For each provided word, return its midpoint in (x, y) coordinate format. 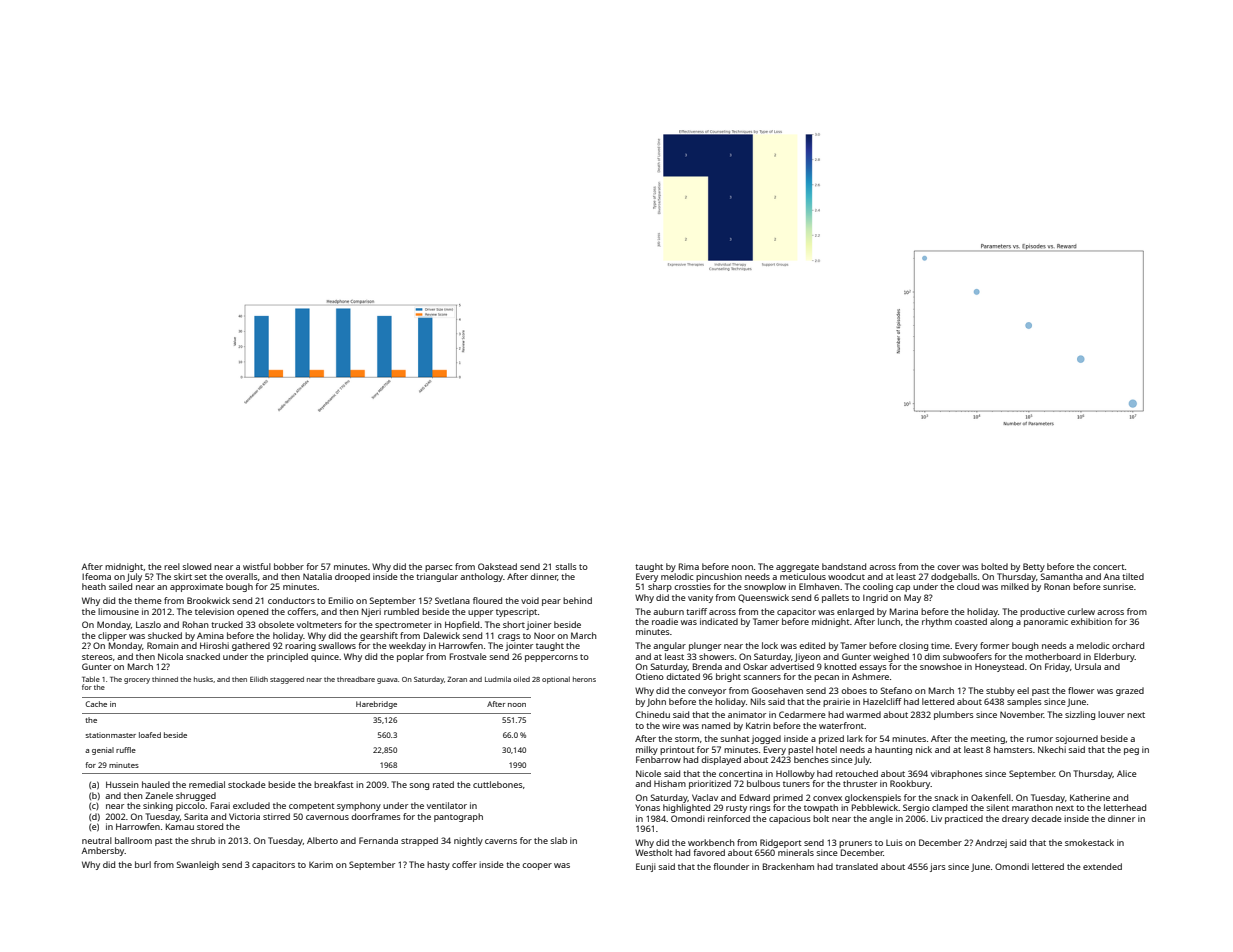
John (656, 702)
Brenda (707, 666)
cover (948, 567)
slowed (196, 566)
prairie (836, 702)
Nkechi (1052, 749)
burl (143, 864)
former (994, 645)
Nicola (170, 656)
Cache (96, 704)
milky (647, 750)
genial (103, 751)
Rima (689, 566)
